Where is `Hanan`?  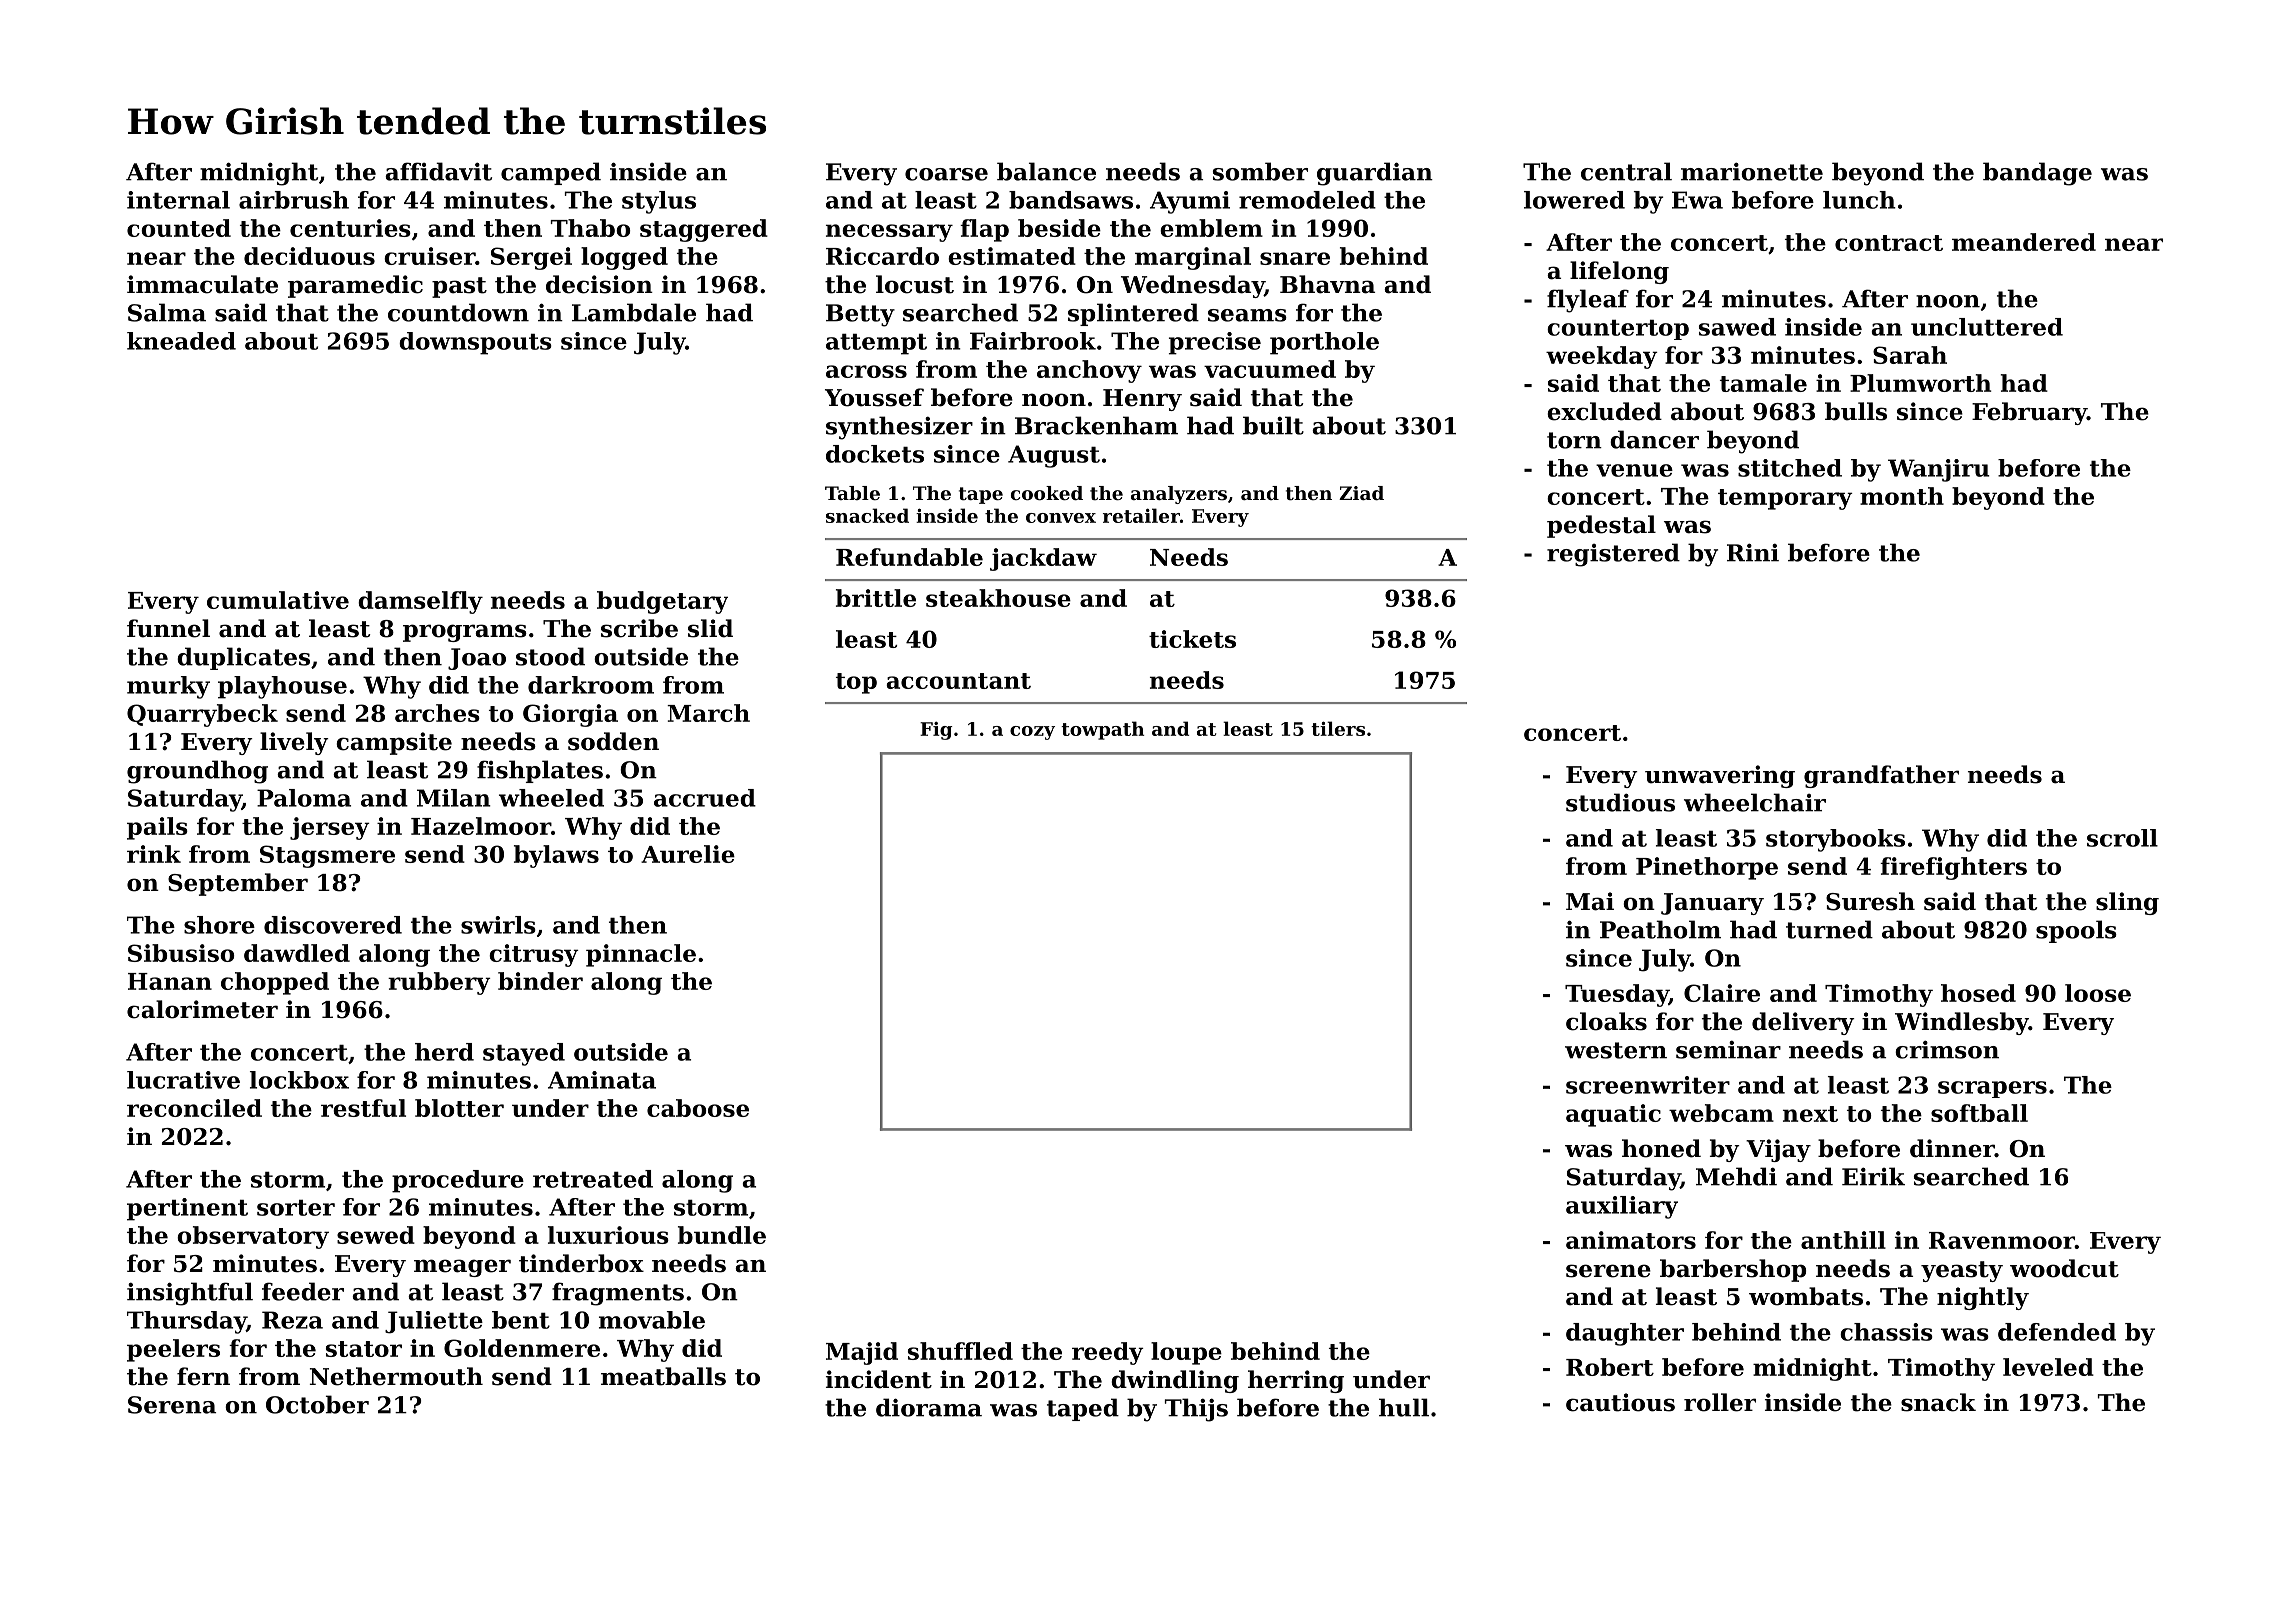 Hanan is located at coordinates (170, 981).
